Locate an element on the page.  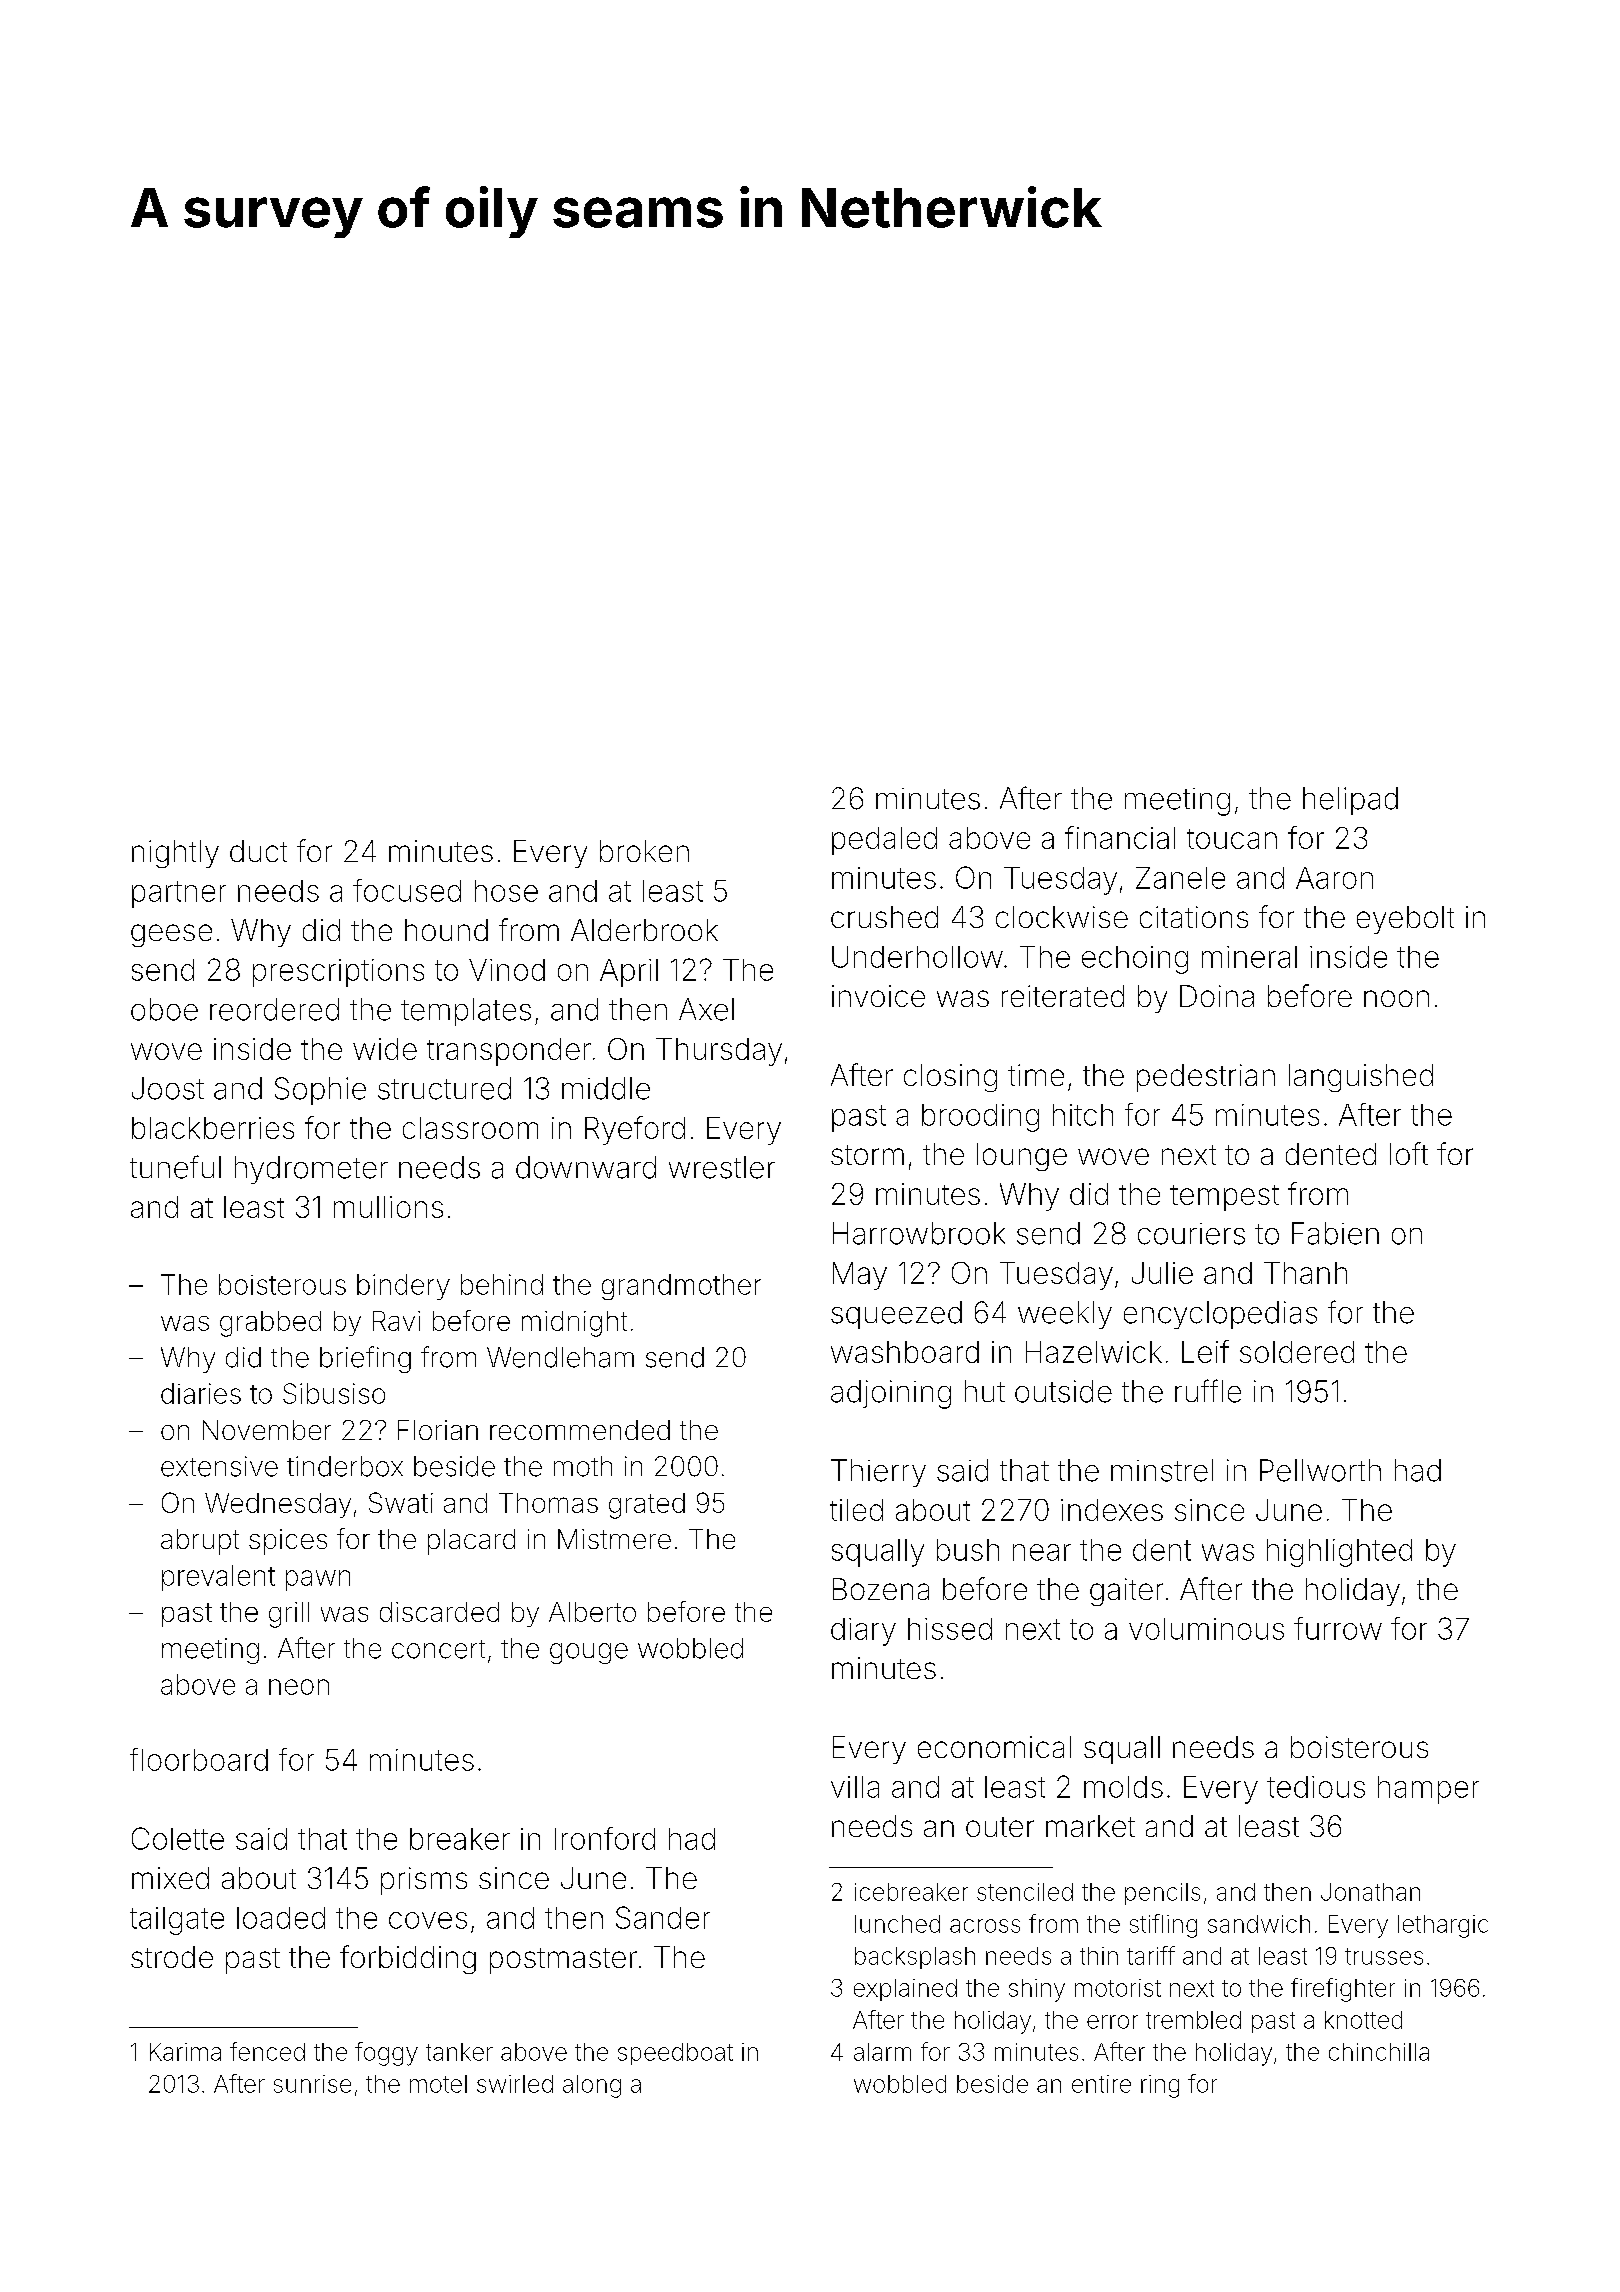
economical is located at coordinates (994, 1747).
